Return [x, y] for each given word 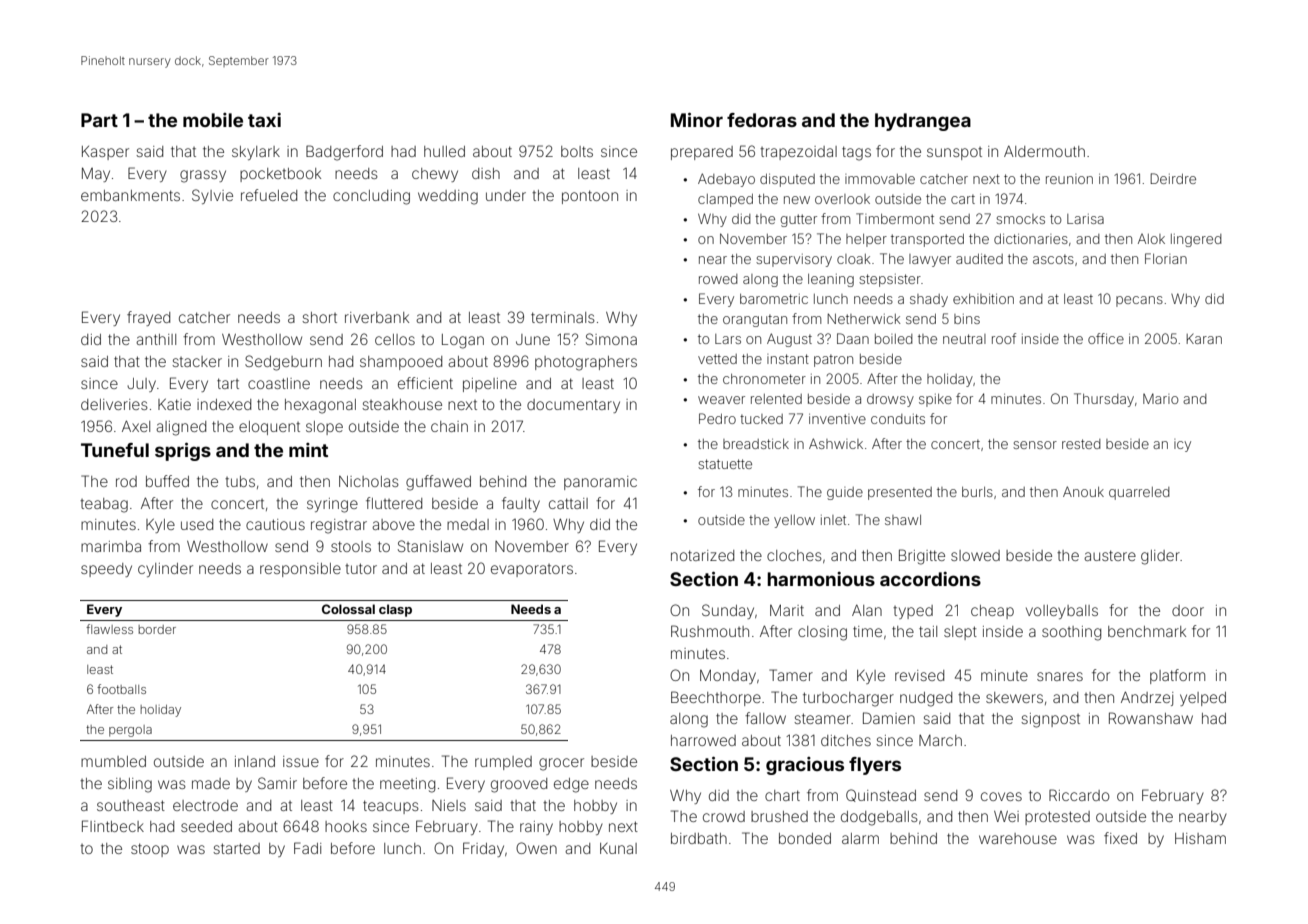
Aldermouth [1044, 151]
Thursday [1104, 400]
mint [308, 450]
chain [449, 426]
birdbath [699, 838]
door [1188, 610]
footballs [121, 689]
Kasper [105, 153]
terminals [563, 317]
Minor [697, 119]
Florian [1166, 258]
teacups [391, 807]
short [319, 317]
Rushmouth [710, 631]
